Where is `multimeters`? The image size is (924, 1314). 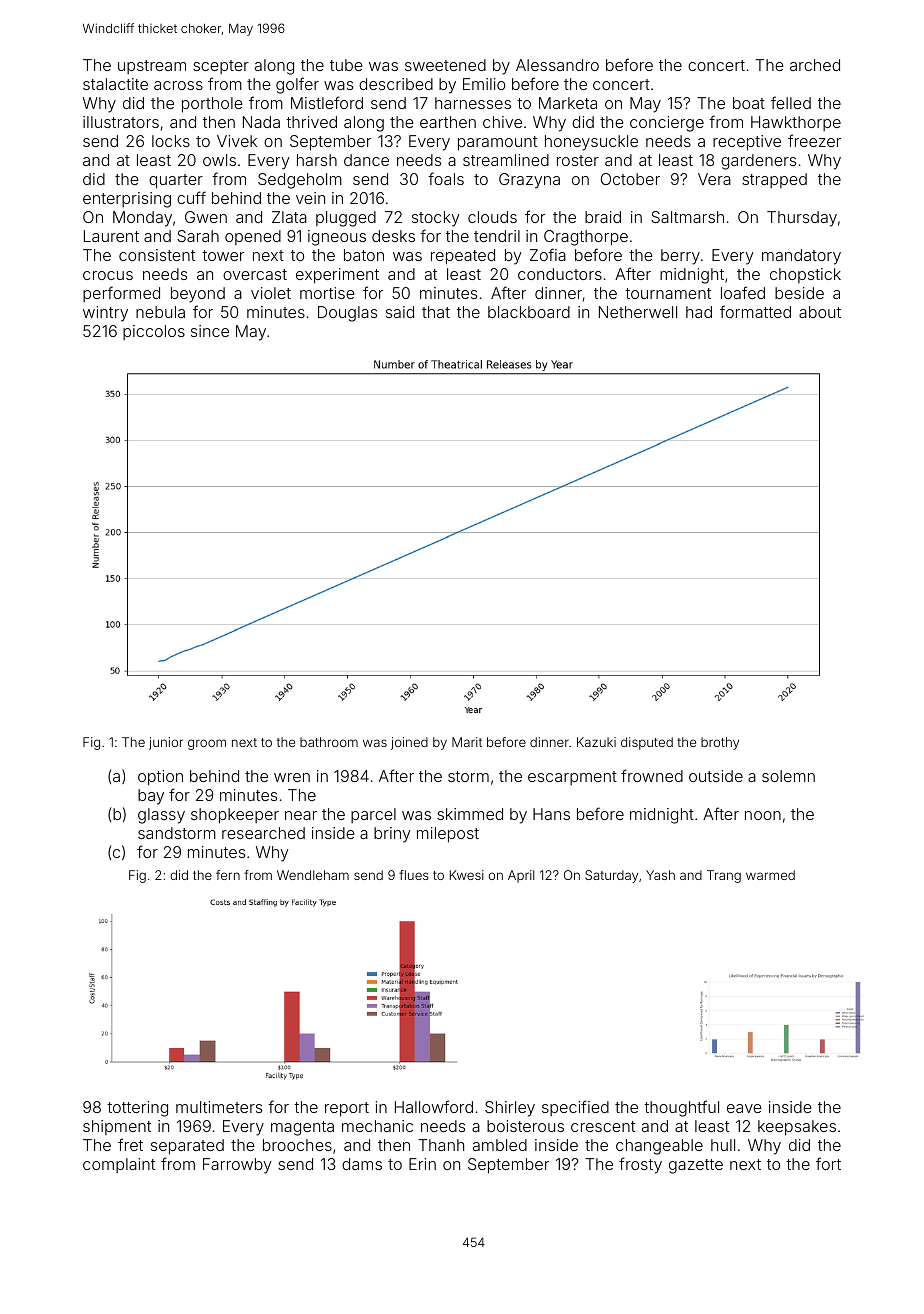 multimeters is located at coordinates (219, 1107).
